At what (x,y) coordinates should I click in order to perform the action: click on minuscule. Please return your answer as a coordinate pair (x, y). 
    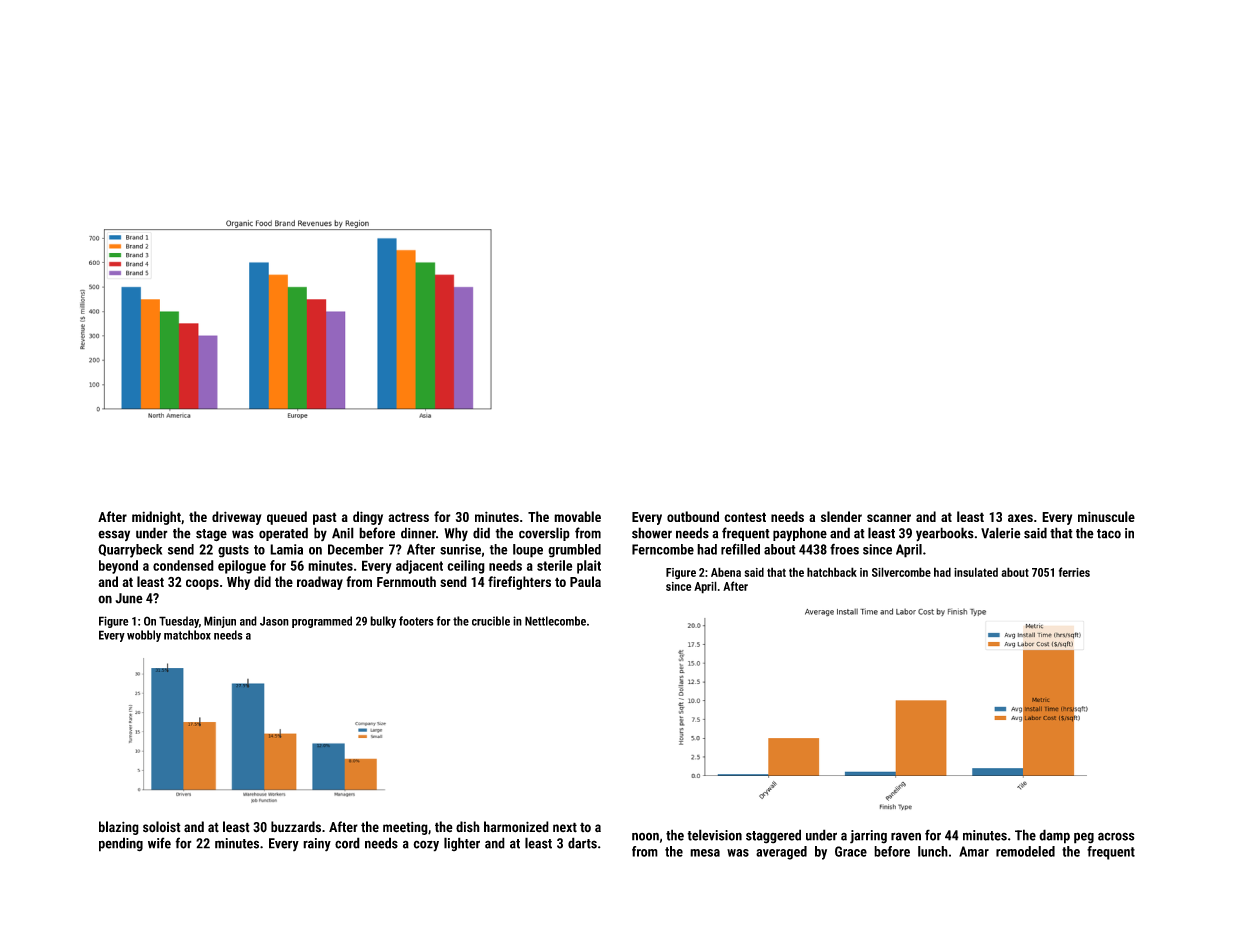
    Looking at the image, I should click on (1106, 516).
